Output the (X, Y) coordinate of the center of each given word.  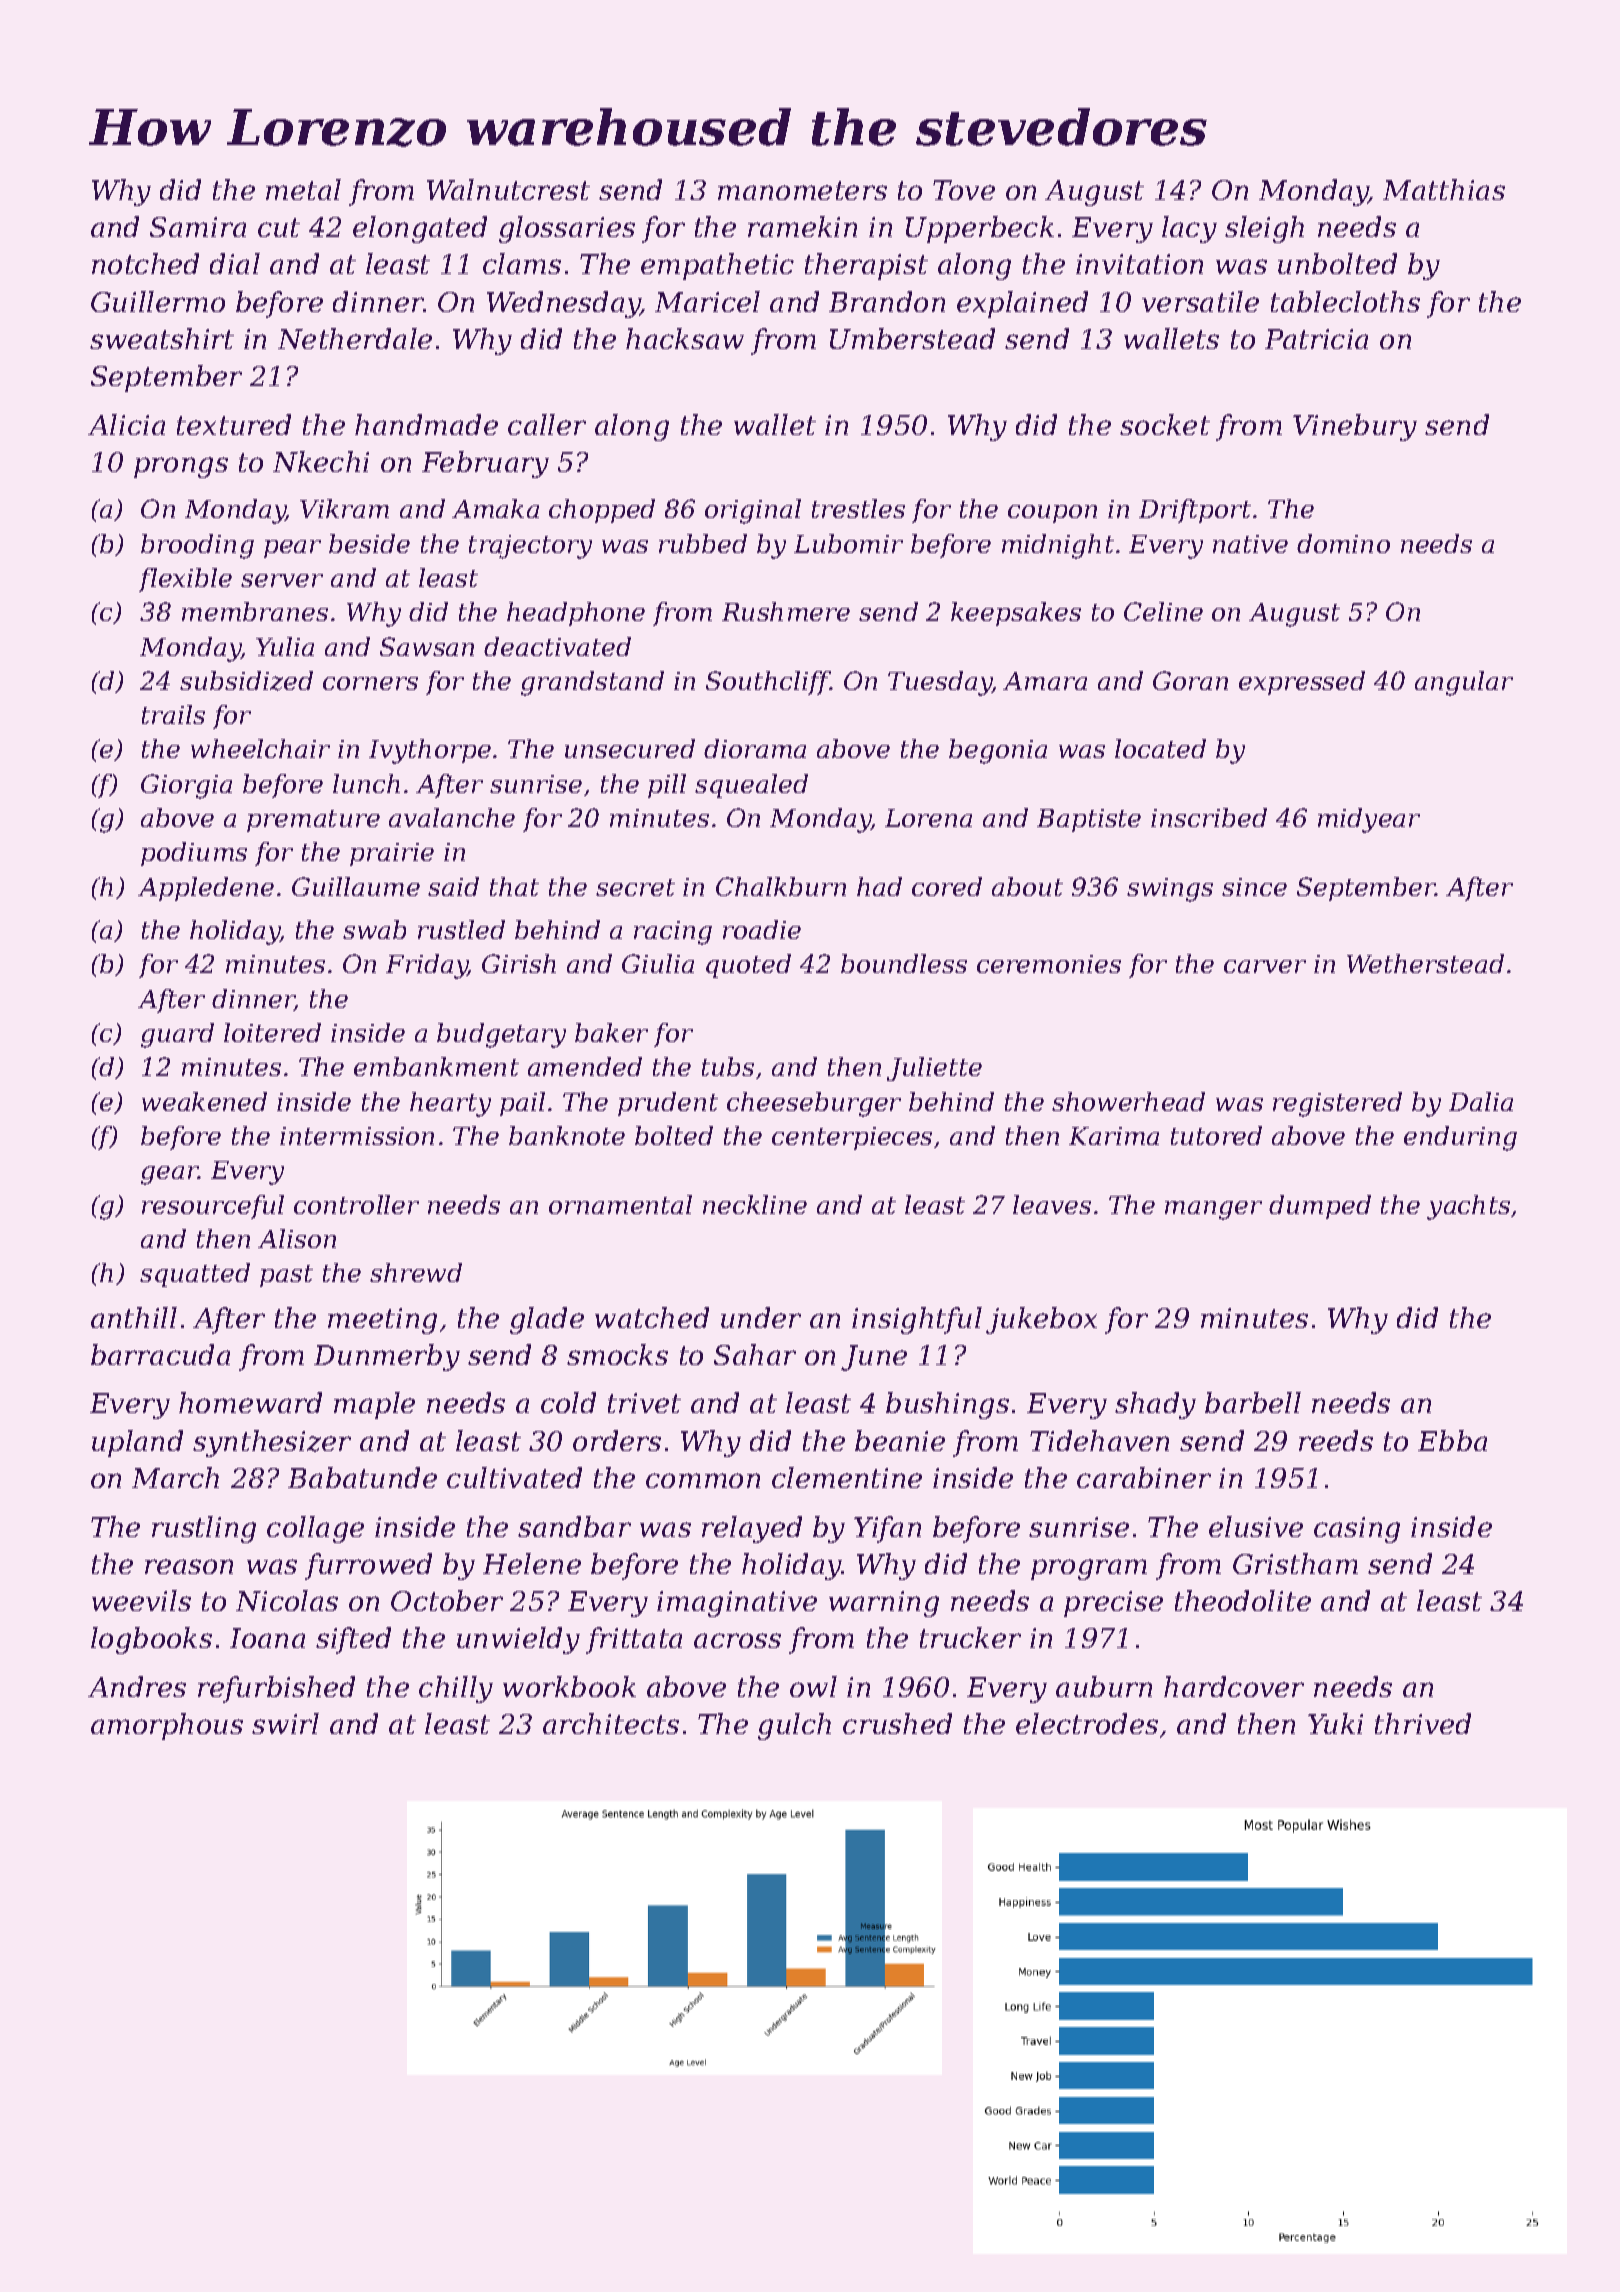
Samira (198, 227)
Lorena (928, 818)
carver (1265, 966)
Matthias (1444, 189)
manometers (802, 190)
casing (1357, 1530)
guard (177, 1035)
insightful (917, 1320)
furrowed (368, 1566)
